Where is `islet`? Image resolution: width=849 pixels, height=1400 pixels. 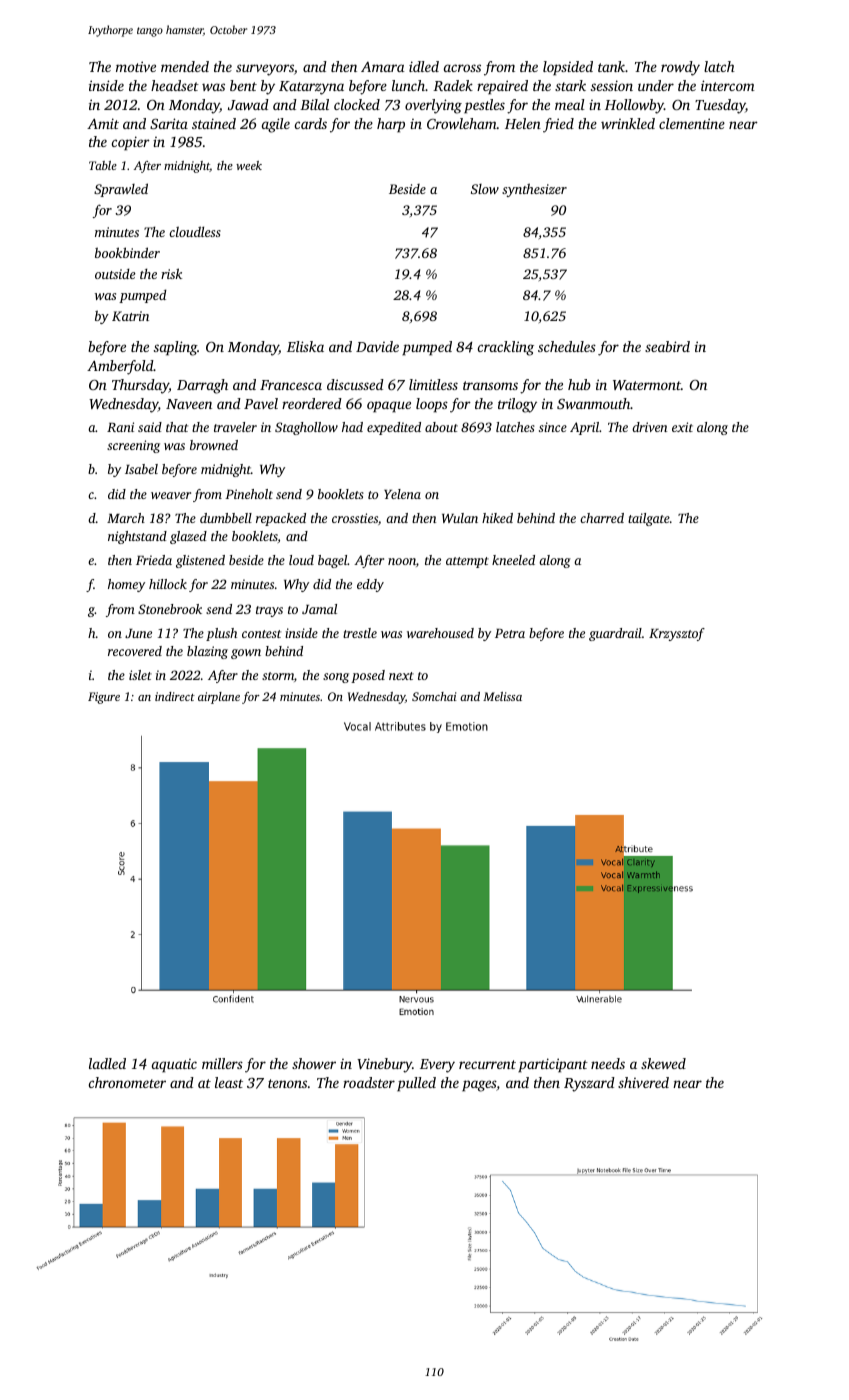
islet is located at coordinates (140, 675).
